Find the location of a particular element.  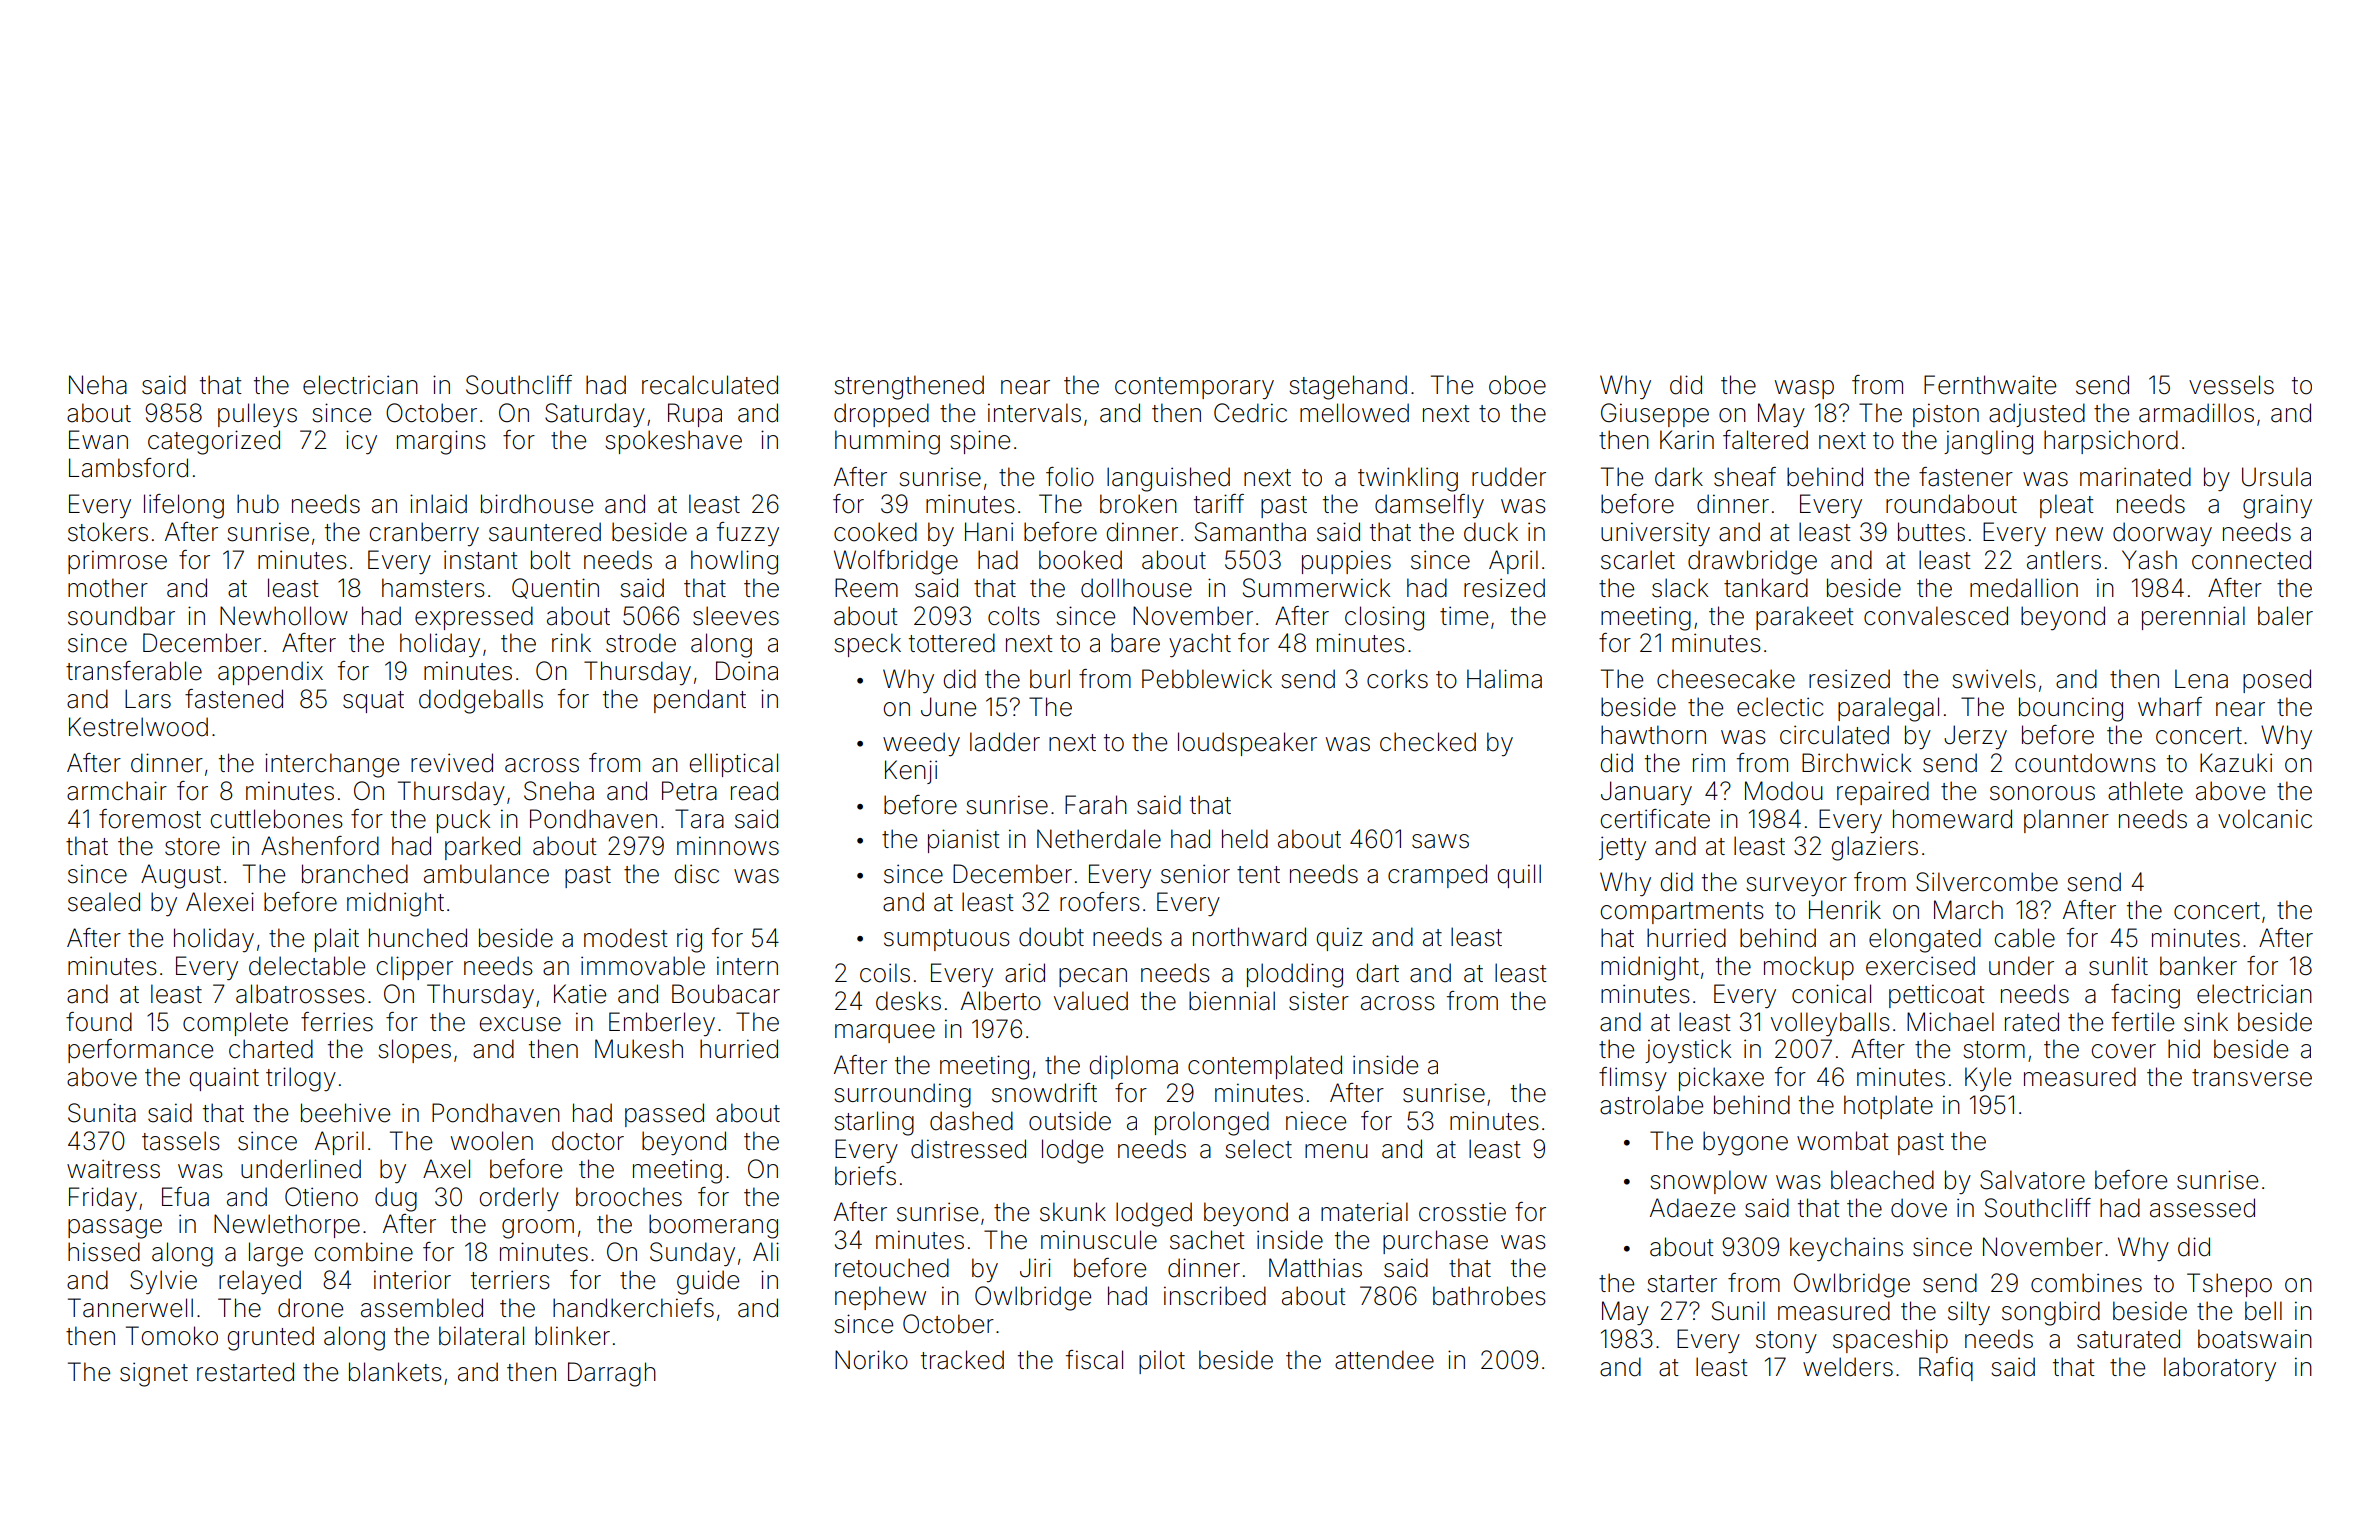

Darragh is located at coordinates (612, 1374).
